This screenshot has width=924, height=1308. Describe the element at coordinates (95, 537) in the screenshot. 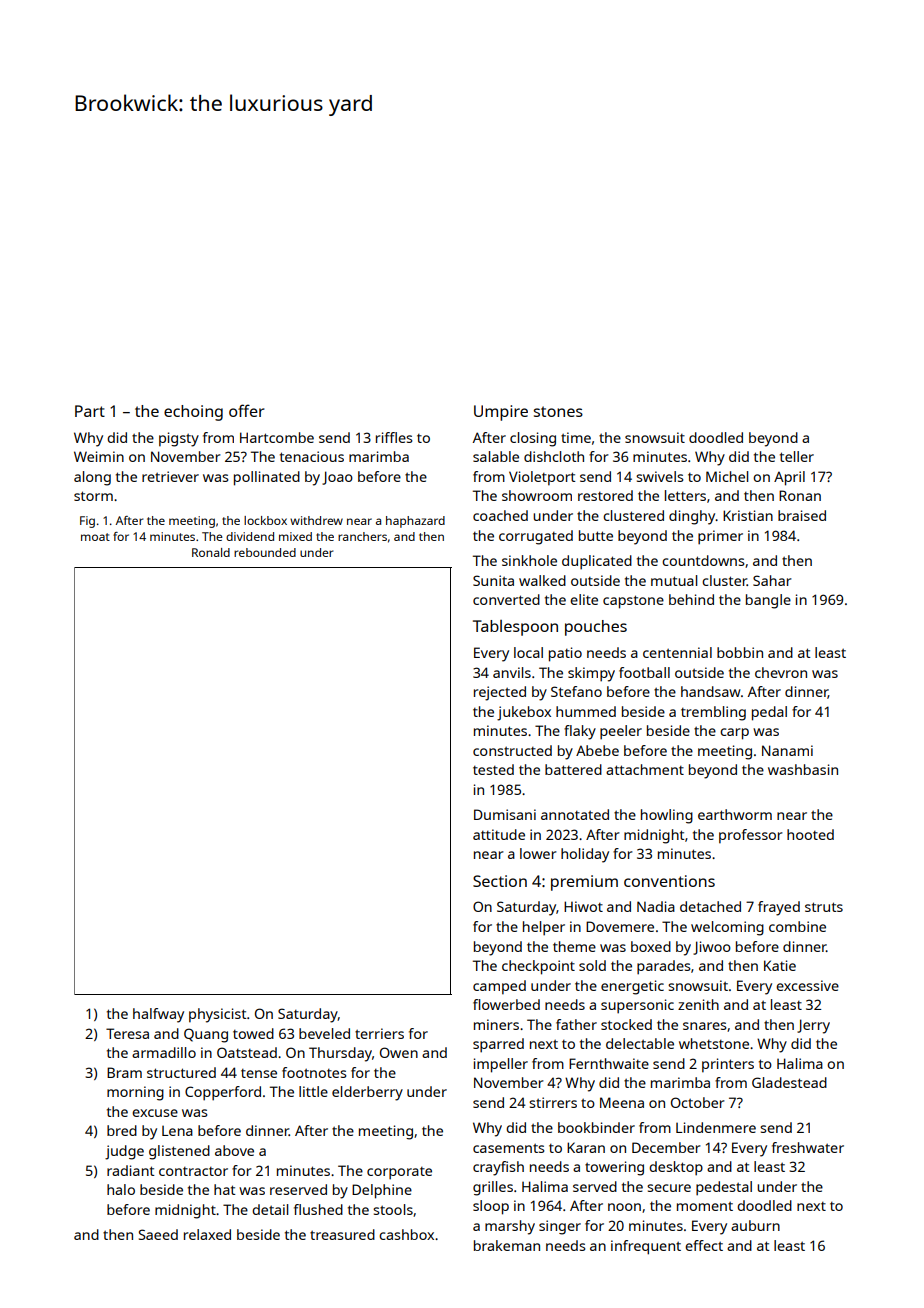

I see `moat` at that location.
